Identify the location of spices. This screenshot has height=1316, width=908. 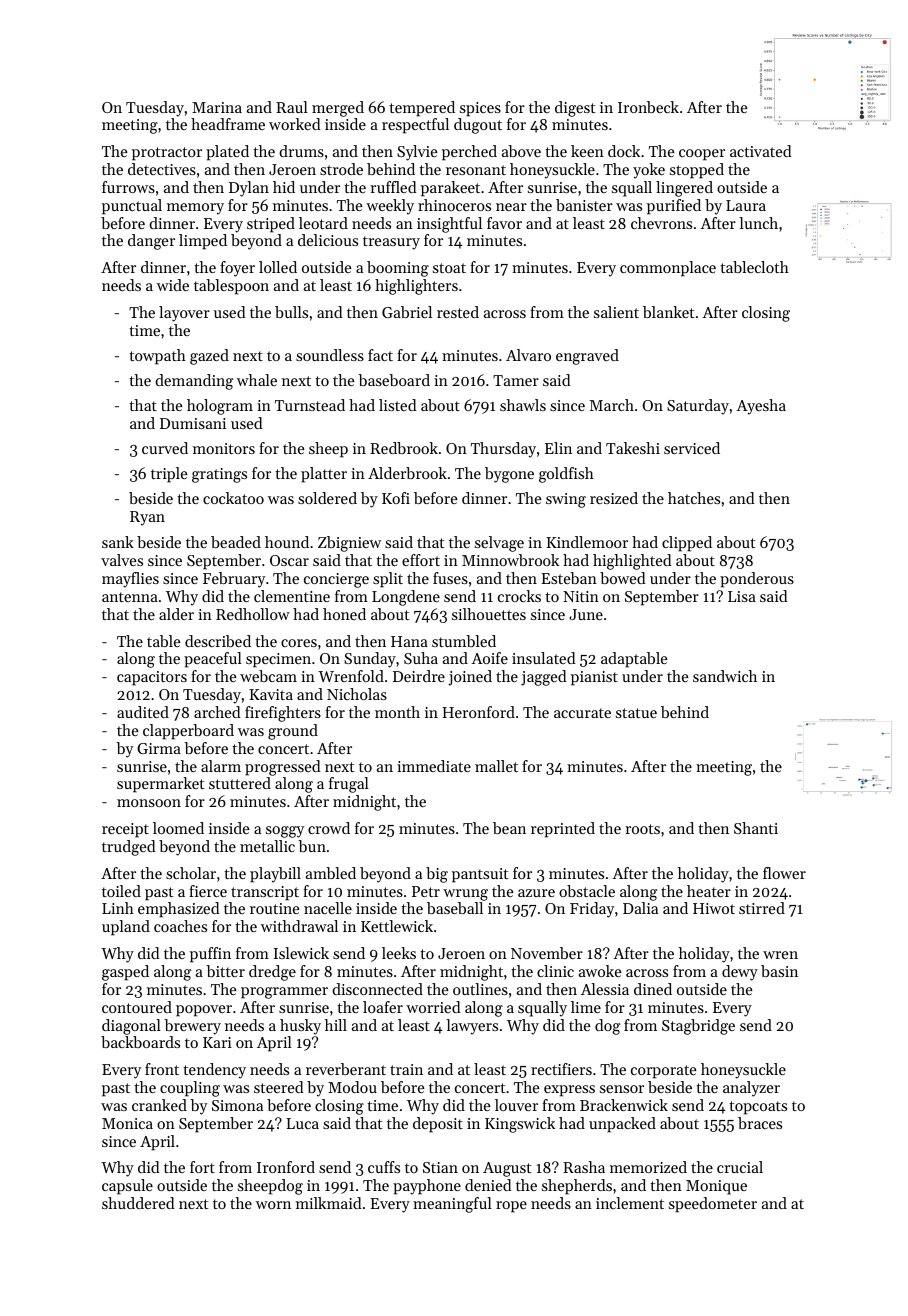
(480, 109).
